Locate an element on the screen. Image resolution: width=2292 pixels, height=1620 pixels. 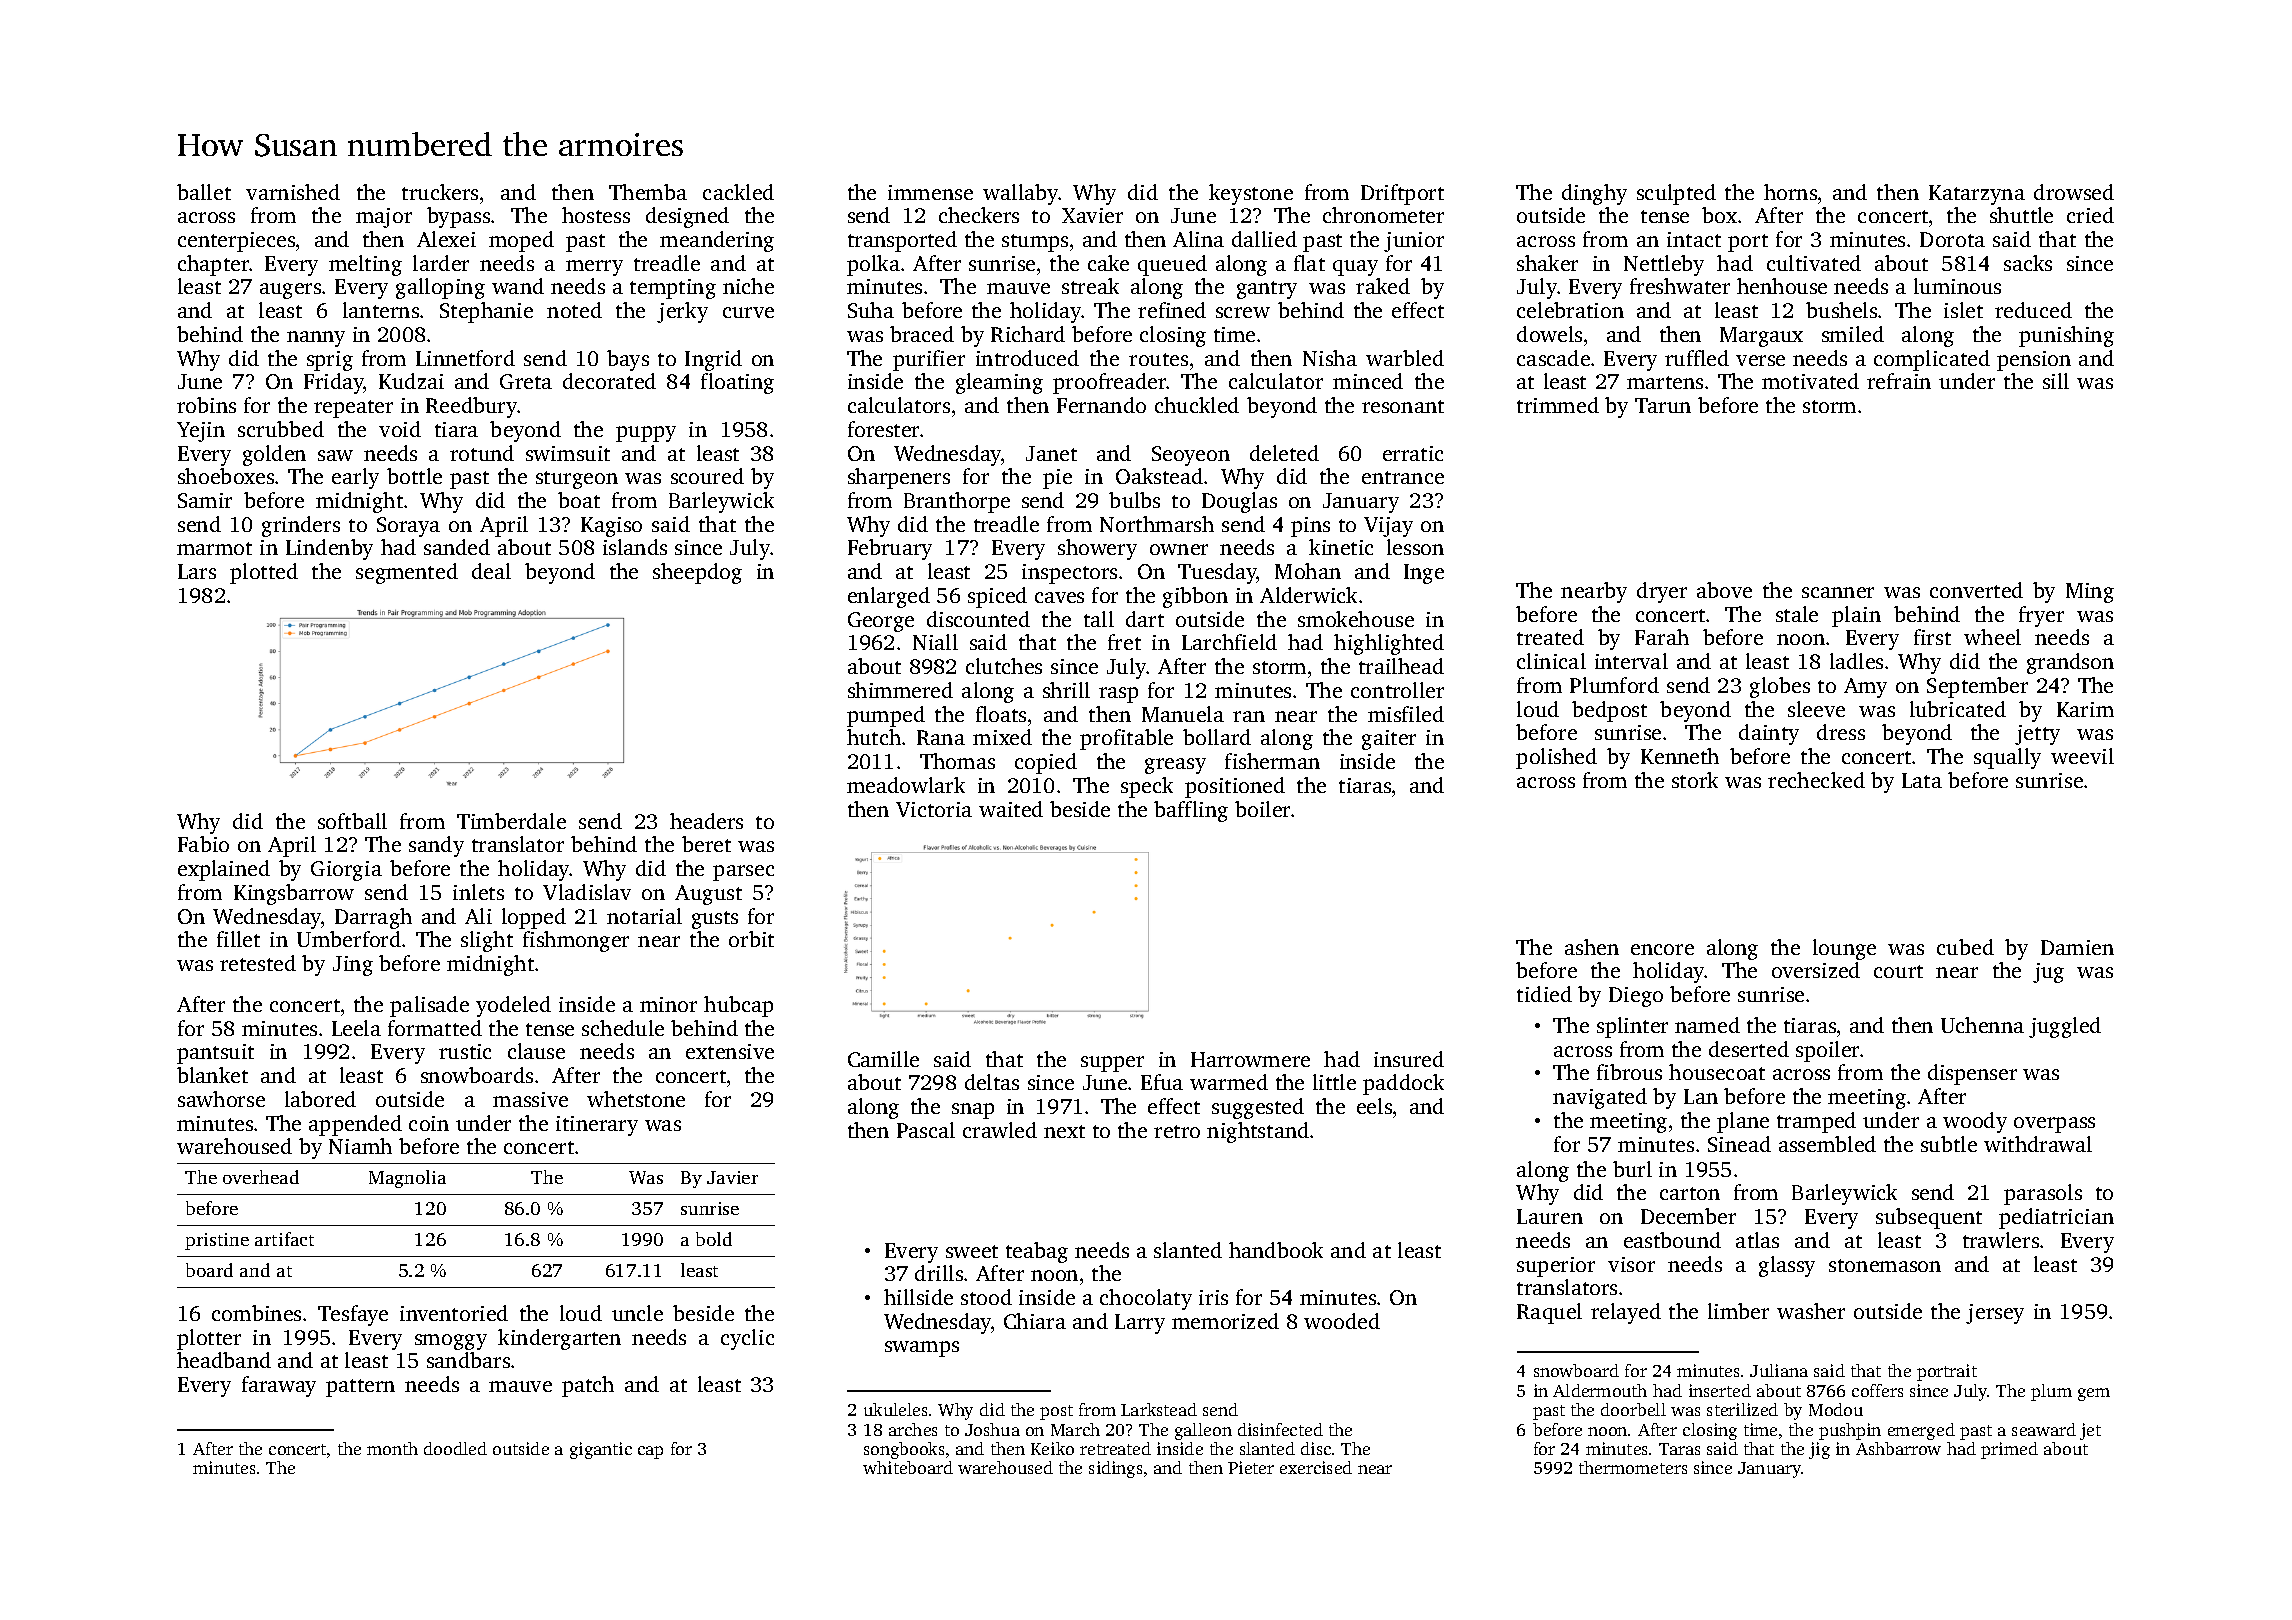
Branthorpe is located at coordinates (957, 502).
